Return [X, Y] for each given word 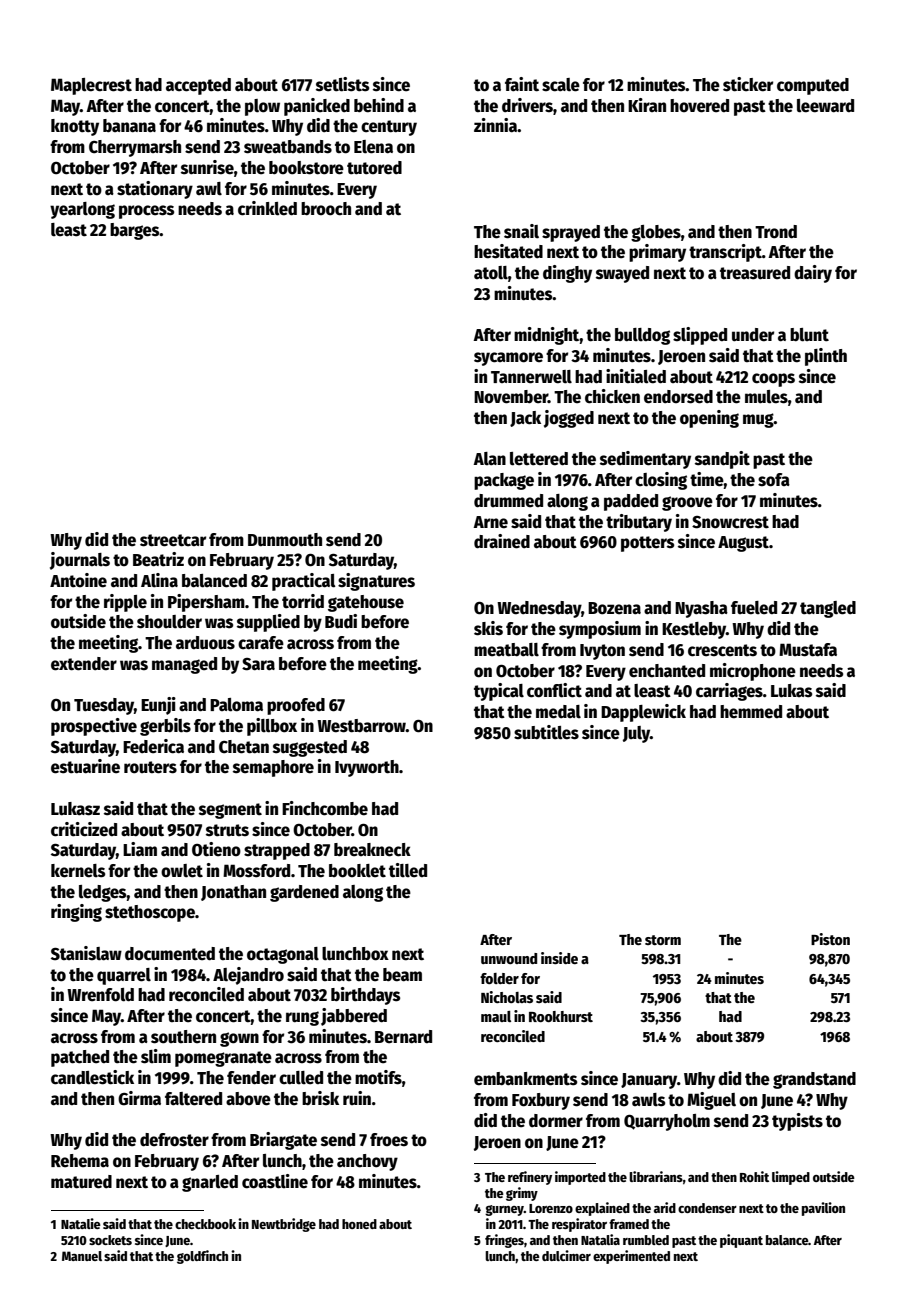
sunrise [207, 167]
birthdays [365, 996]
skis [488, 628]
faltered [193, 1099]
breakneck [372, 850]
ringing [76, 913]
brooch [326, 209]
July [636, 734]
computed [813, 86]
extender [84, 664]
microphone [753, 672]
